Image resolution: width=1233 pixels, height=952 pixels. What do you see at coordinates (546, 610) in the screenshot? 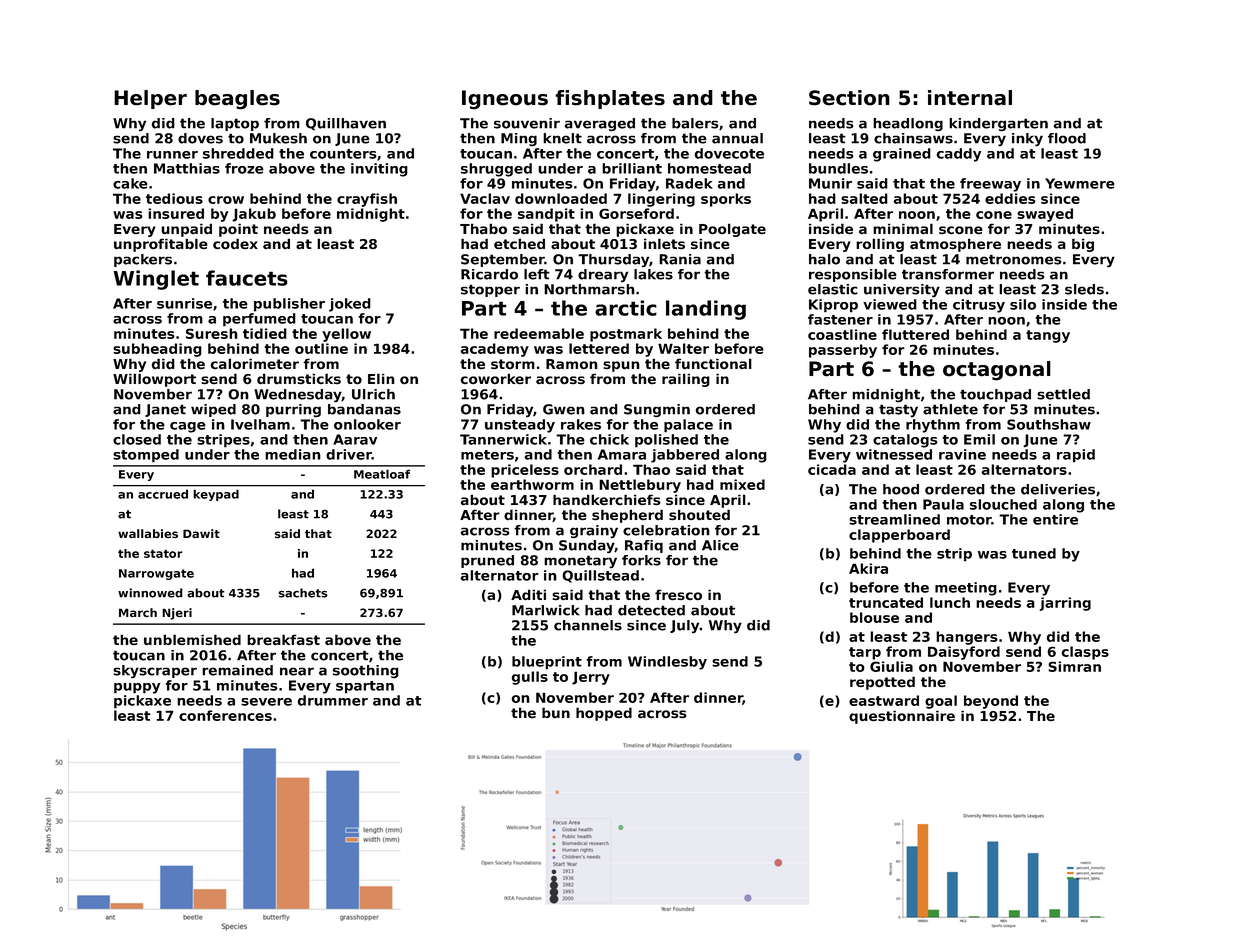
I see `Marlwick` at bounding box center [546, 610].
